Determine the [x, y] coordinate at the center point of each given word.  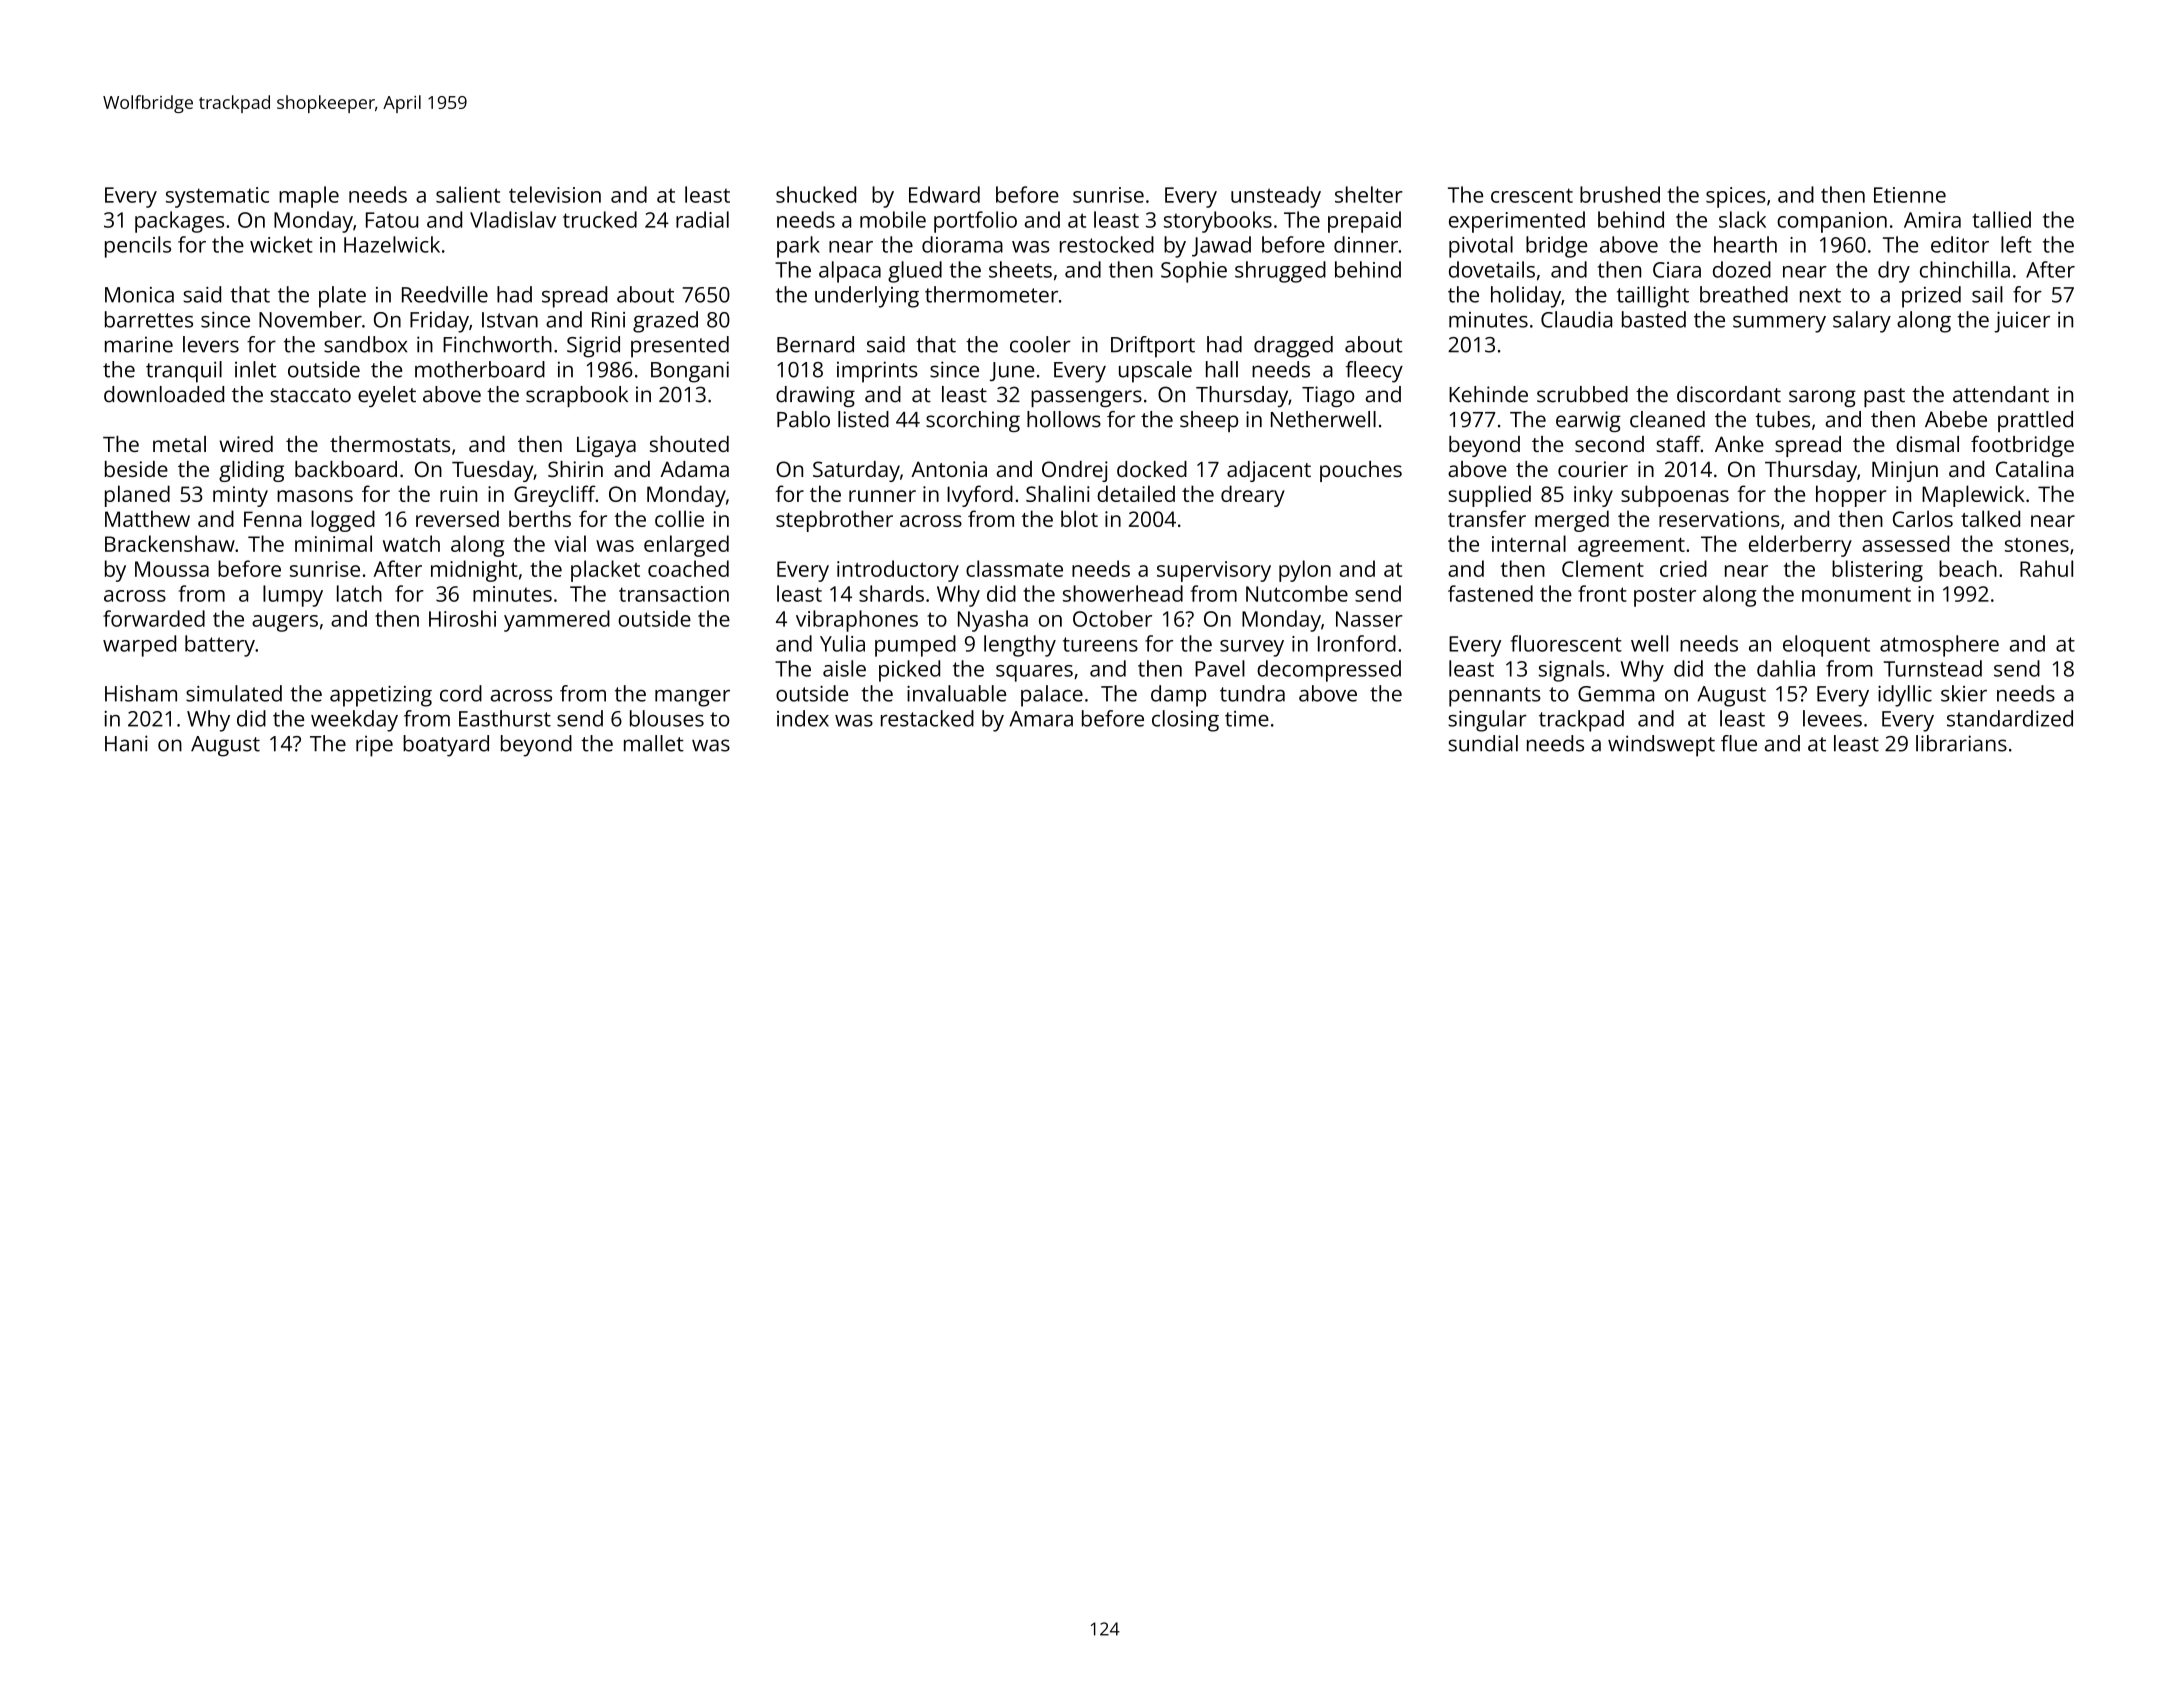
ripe [374, 746]
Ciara [1677, 270]
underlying [867, 297]
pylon [1305, 571]
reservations [1719, 519]
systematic [217, 197]
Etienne [1910, 195]
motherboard [480, 369]
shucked [816, 194]
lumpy [293, 596]
